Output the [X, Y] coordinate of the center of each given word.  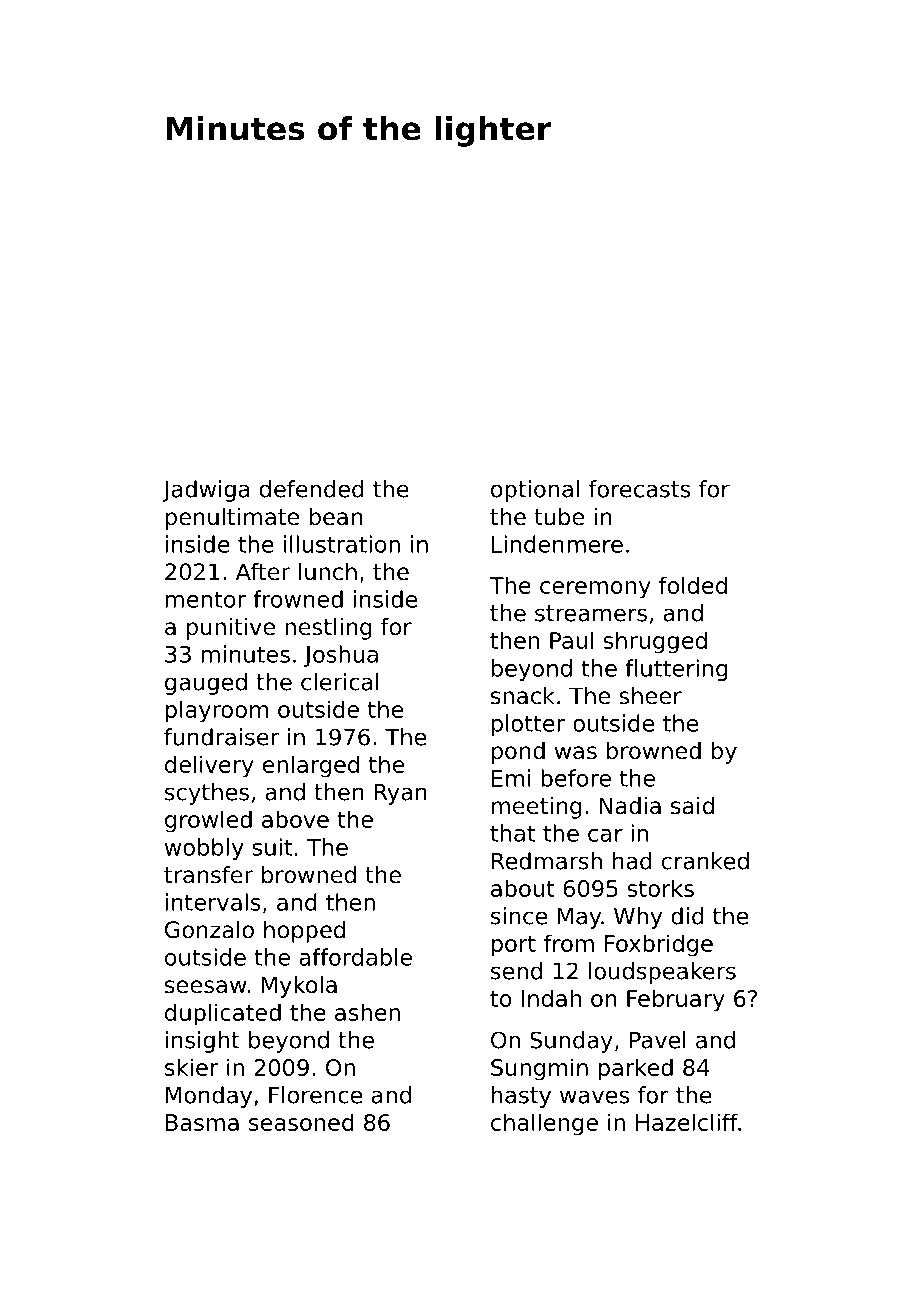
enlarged [311, 766]
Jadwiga [206, 491]
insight [203, 1042]
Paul [571, 640]
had [632, 861]
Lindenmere [557, 544]
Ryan [400, 794]
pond [518, 753]
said [692, 806]
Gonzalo [209, 930]
